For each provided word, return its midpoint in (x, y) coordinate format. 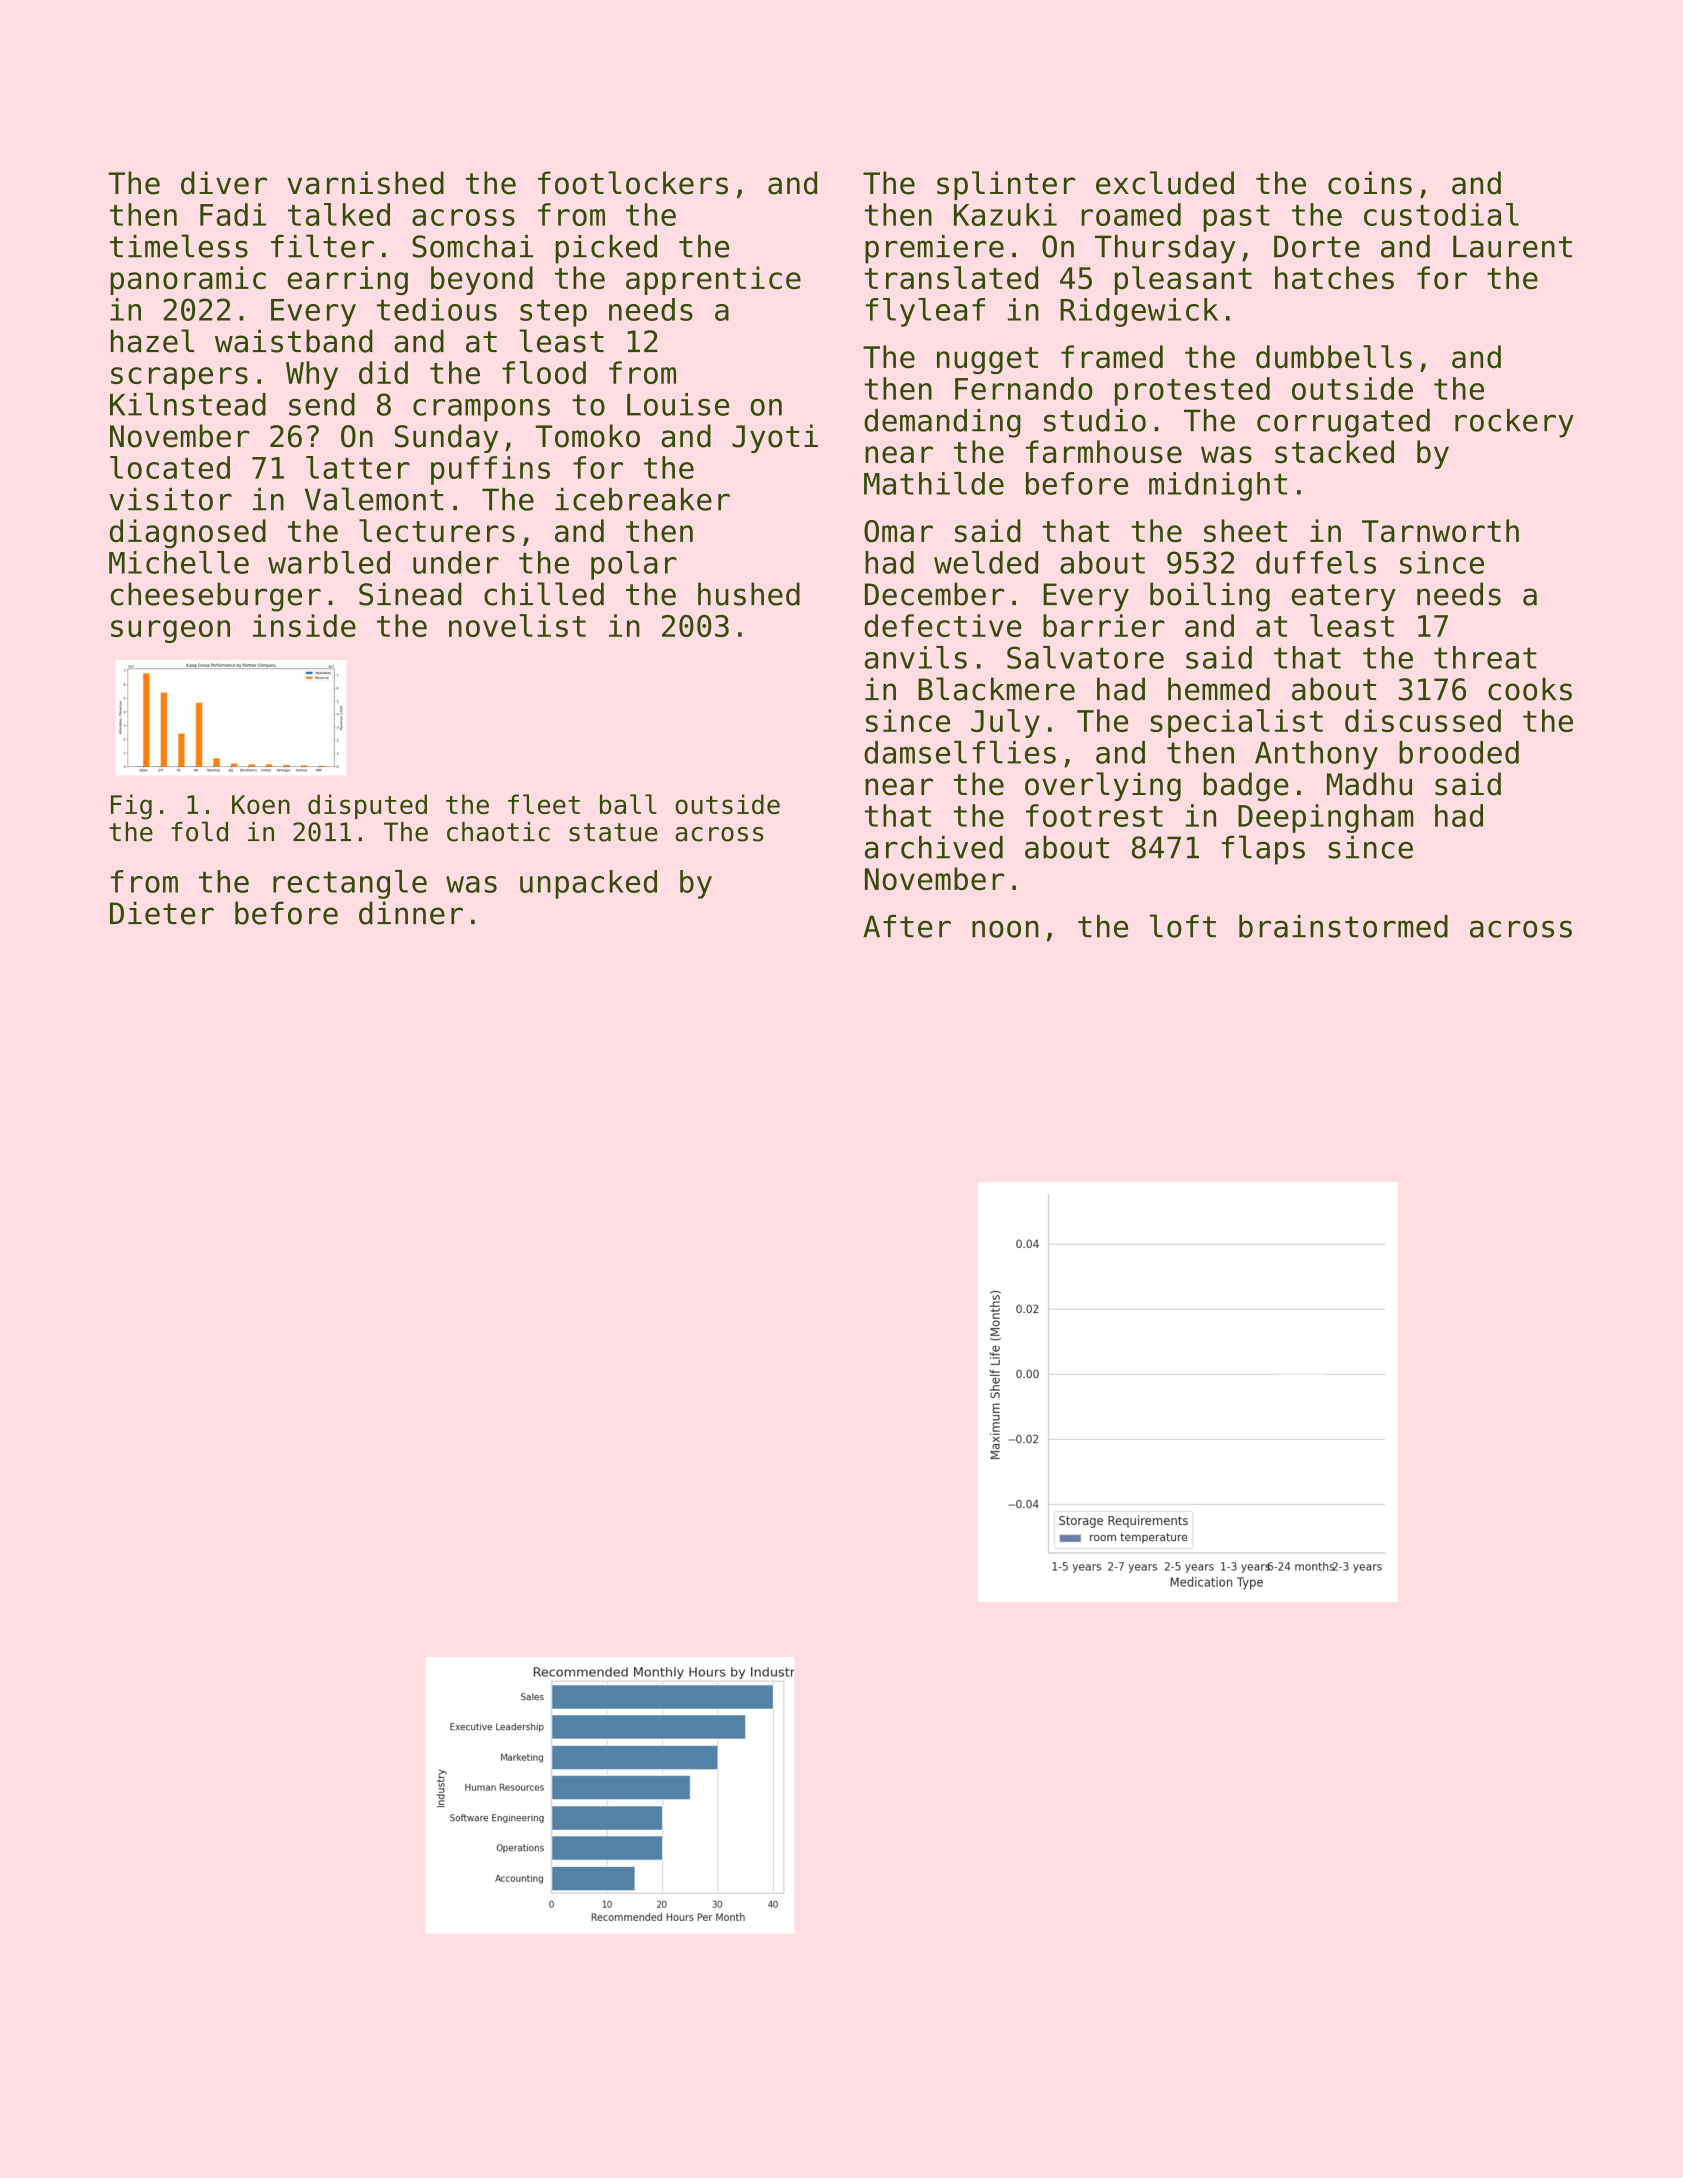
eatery (1344, 598)
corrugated (1343, 423)
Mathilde (934, 483)
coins (1370, 183)
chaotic (498, 832)
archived (934, 847)
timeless (179, 246)
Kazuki (1005, 214)
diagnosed (188, 533)
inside (304, 625)
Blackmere (996, 689)
